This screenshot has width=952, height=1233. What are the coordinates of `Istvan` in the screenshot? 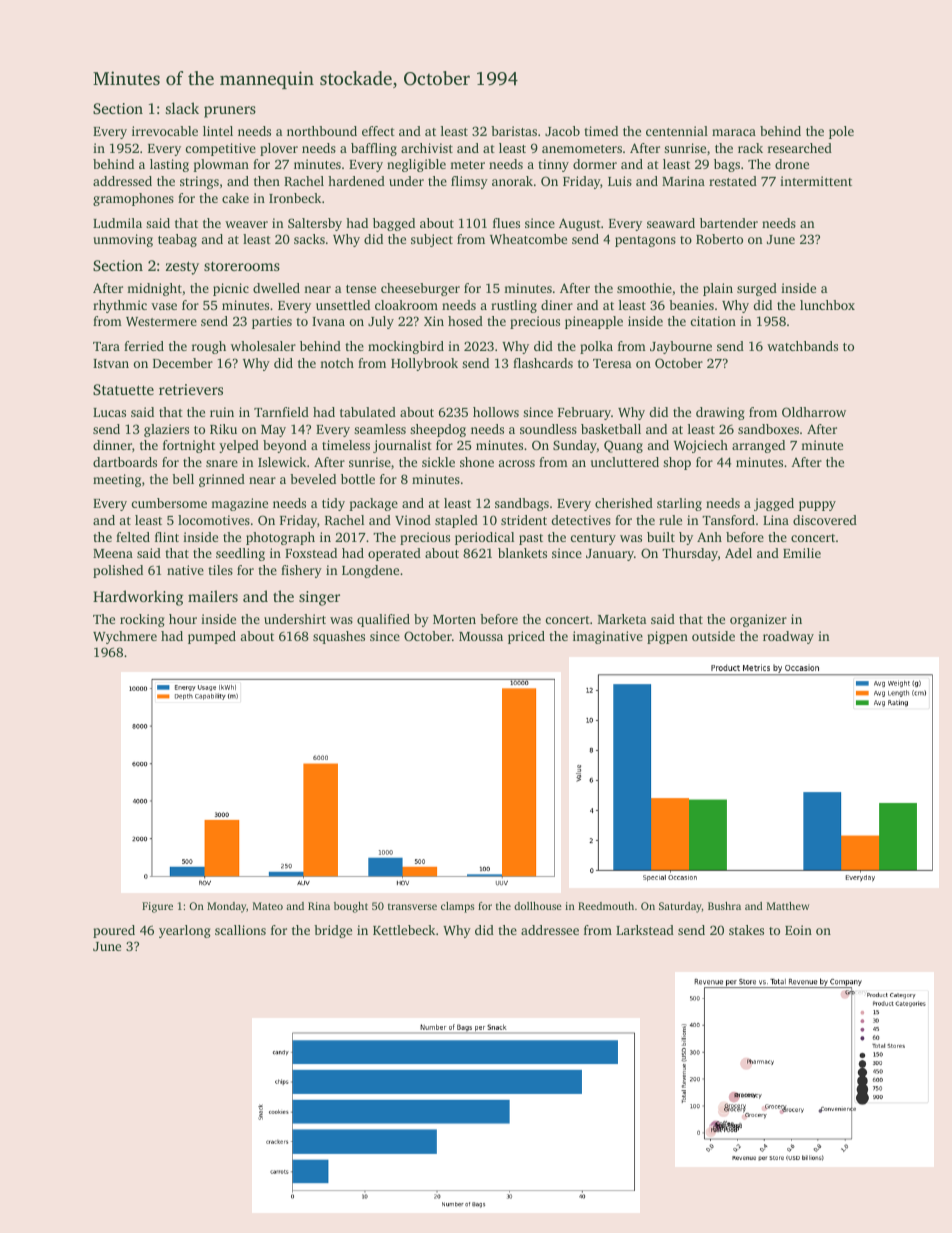 It's located at (111, 363).
